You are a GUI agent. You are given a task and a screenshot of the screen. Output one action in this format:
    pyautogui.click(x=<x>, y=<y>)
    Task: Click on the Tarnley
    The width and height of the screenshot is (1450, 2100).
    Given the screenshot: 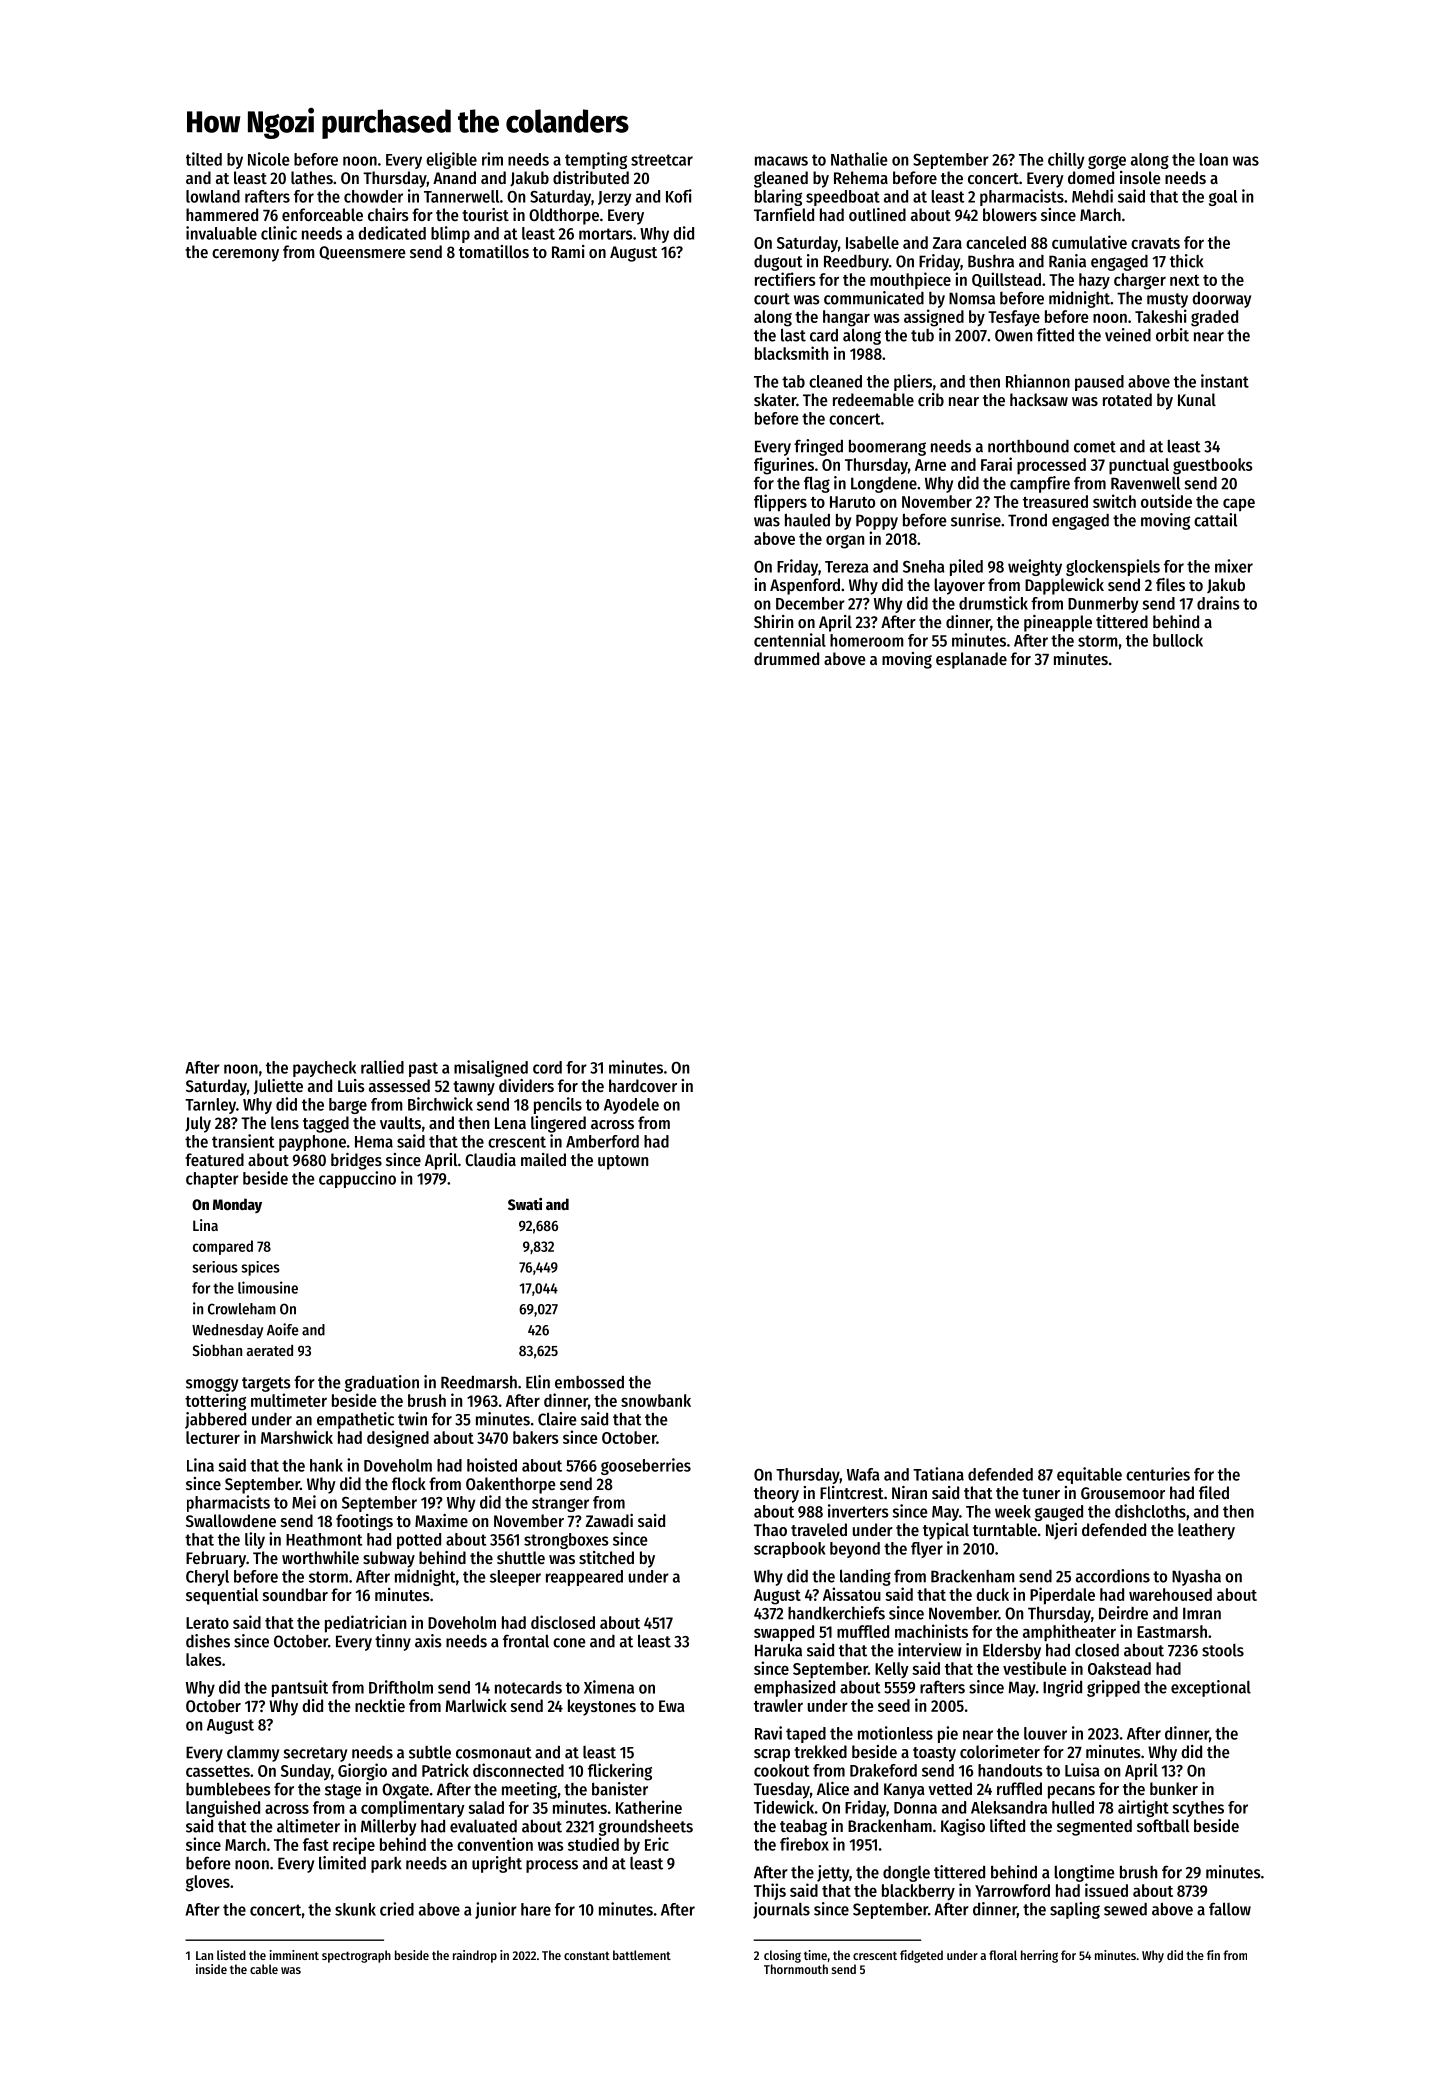 What is the action you would take?
    pyautogui.click(x=210, y=1106)
